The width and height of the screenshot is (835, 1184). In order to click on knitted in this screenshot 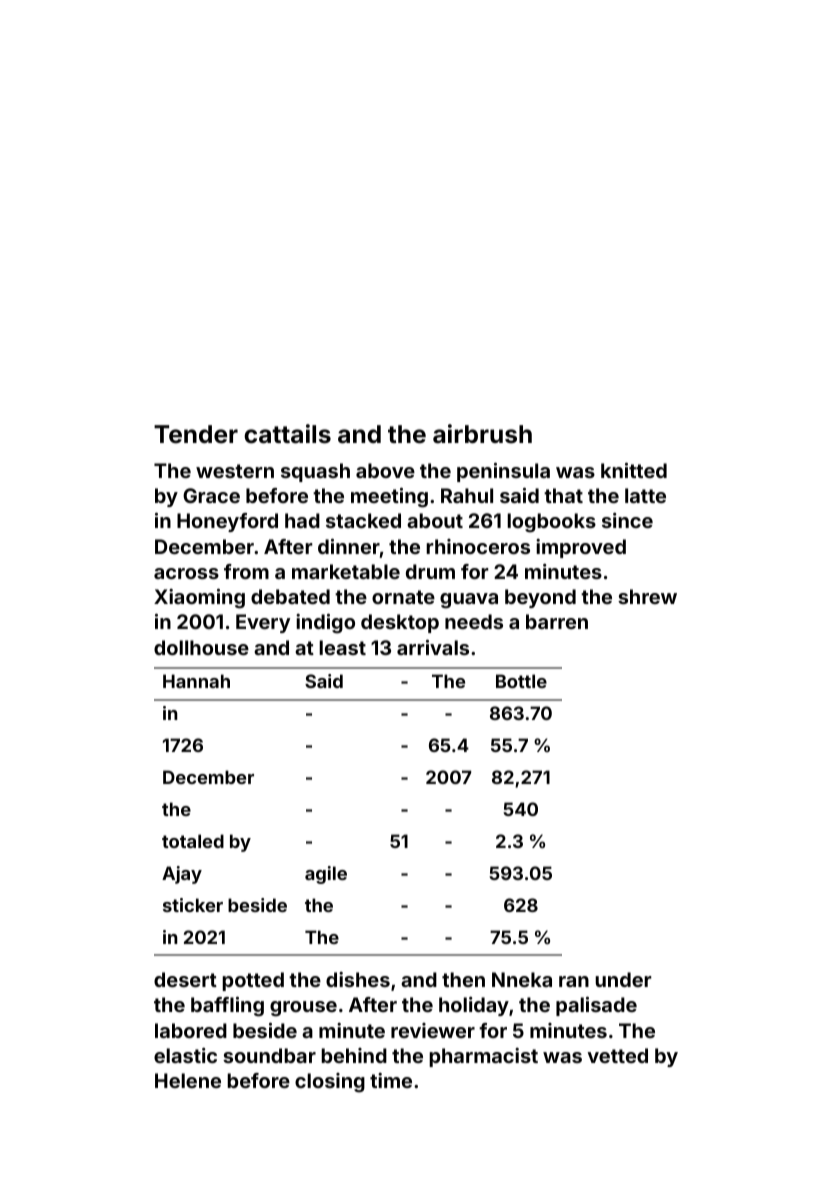, I will do `click(634, 470)`.
